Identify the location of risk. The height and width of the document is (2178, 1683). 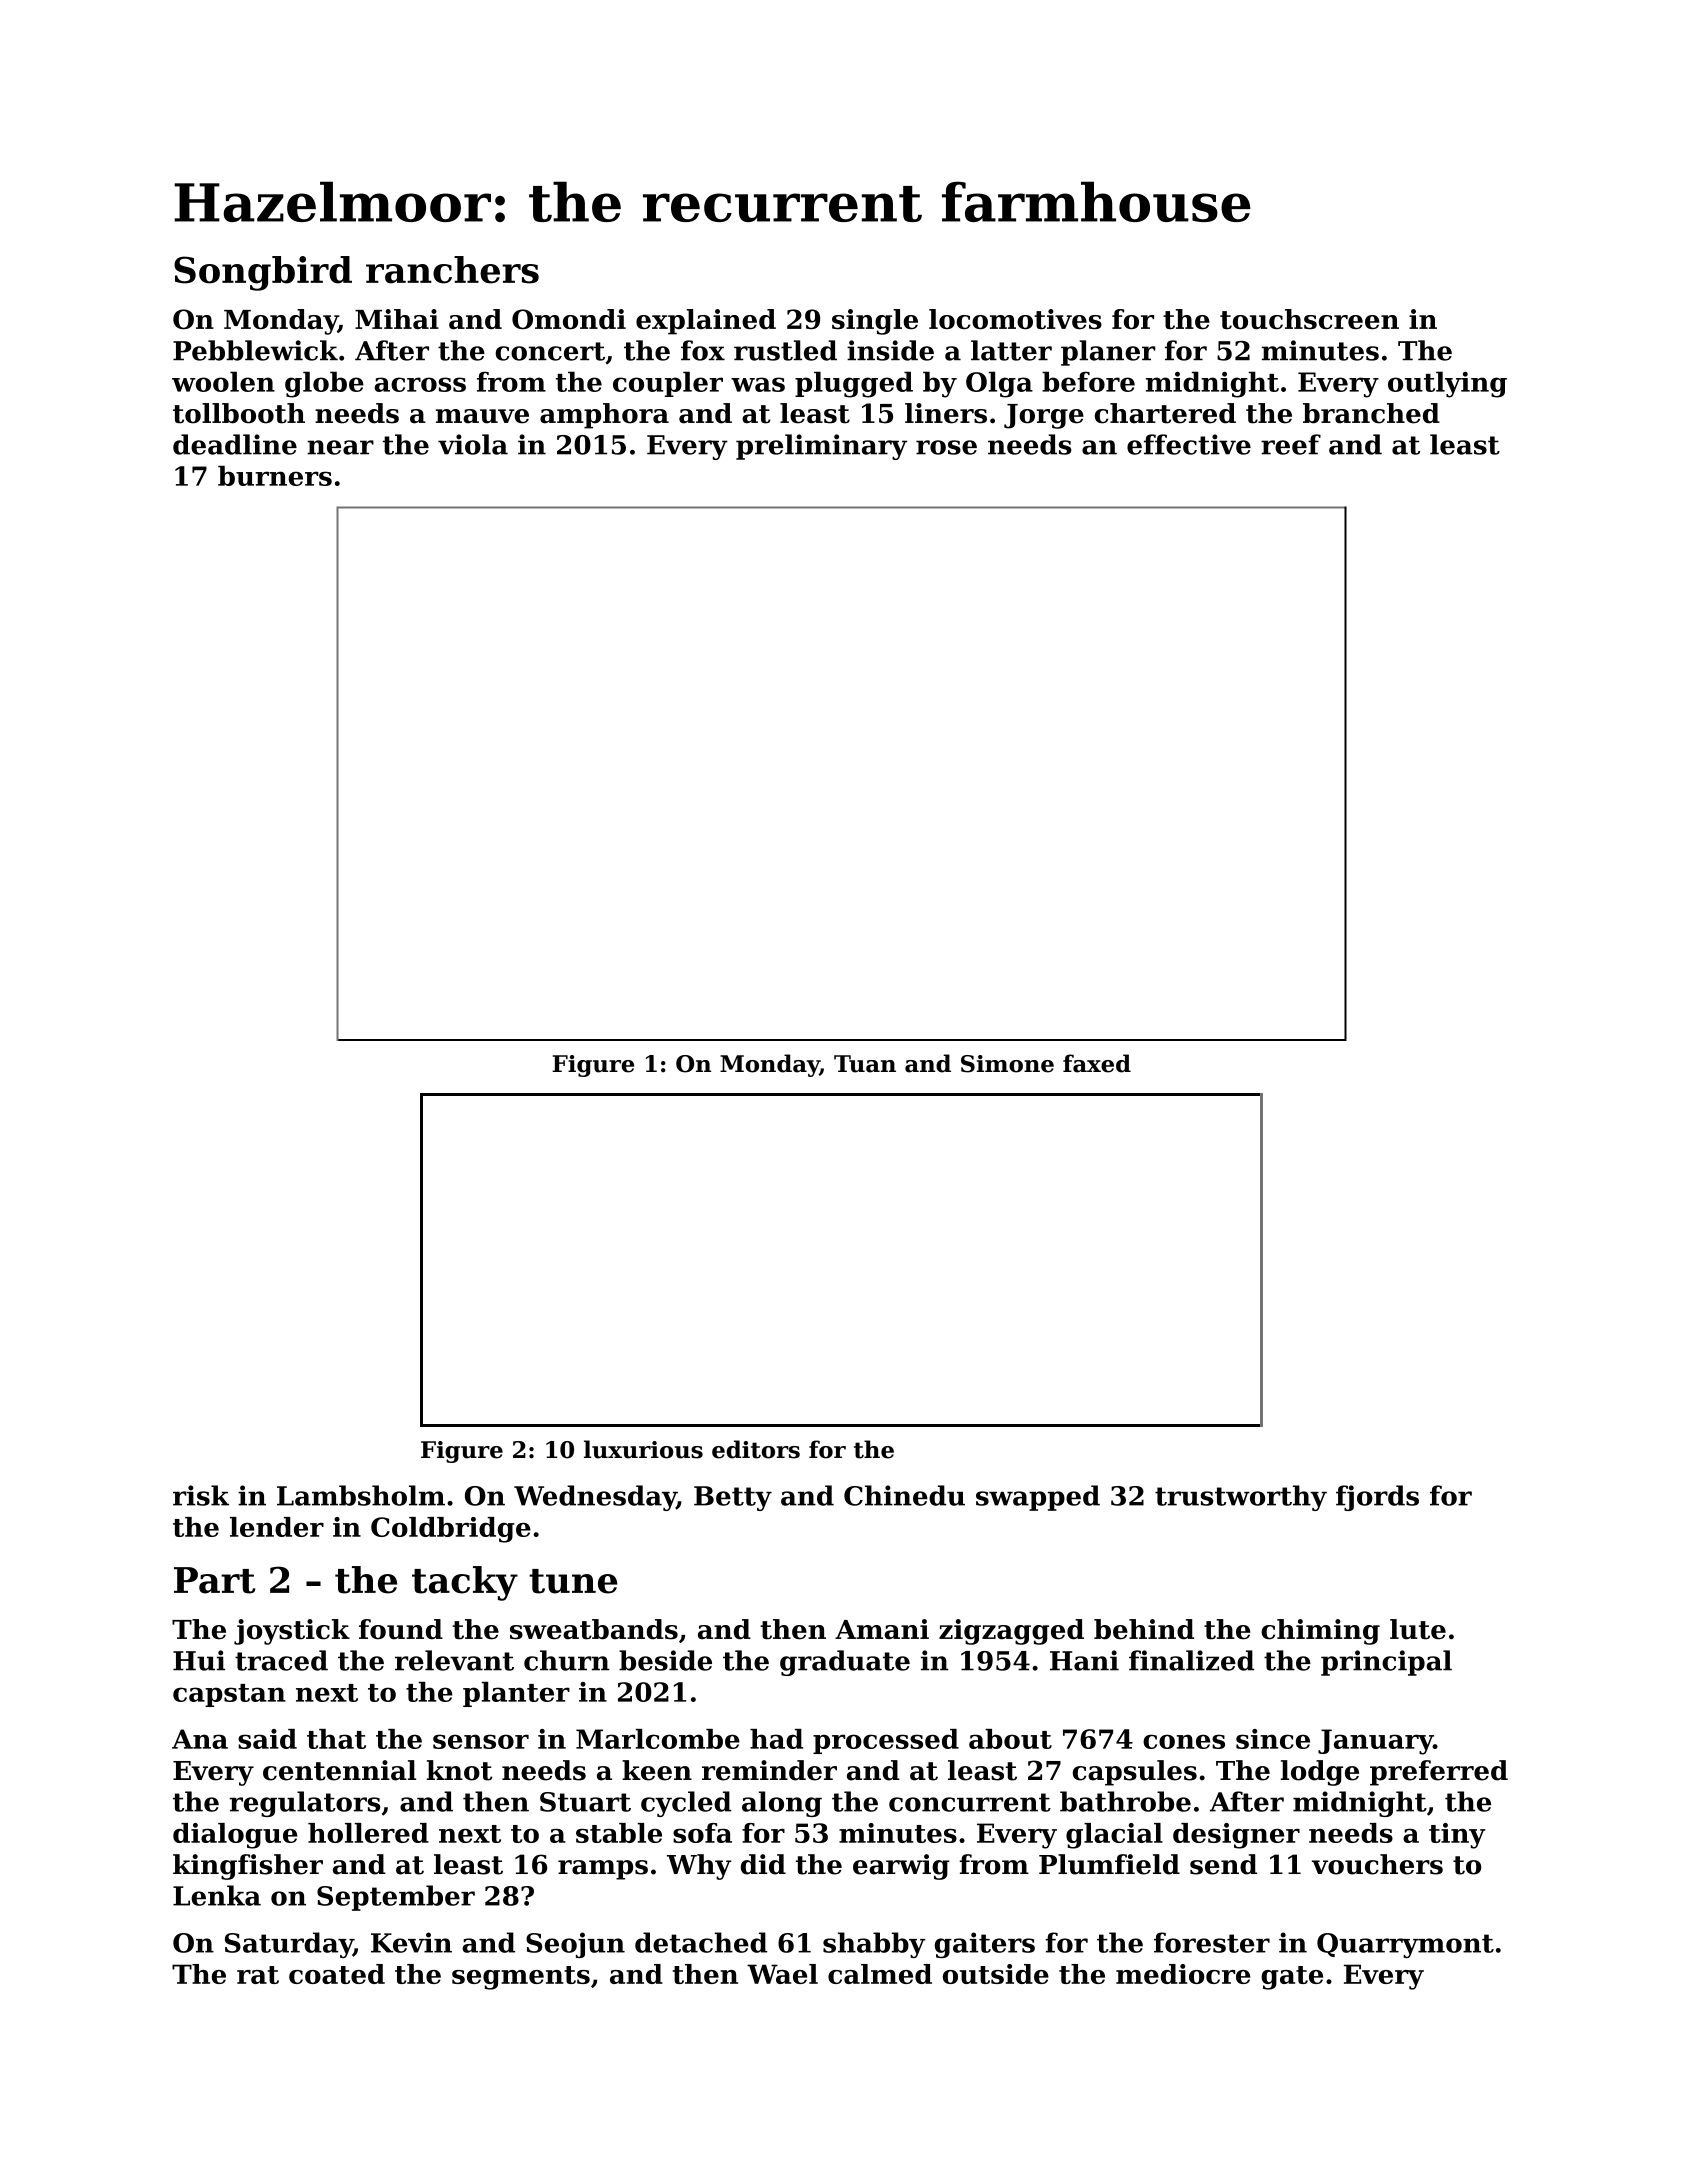
(201, 1495).
